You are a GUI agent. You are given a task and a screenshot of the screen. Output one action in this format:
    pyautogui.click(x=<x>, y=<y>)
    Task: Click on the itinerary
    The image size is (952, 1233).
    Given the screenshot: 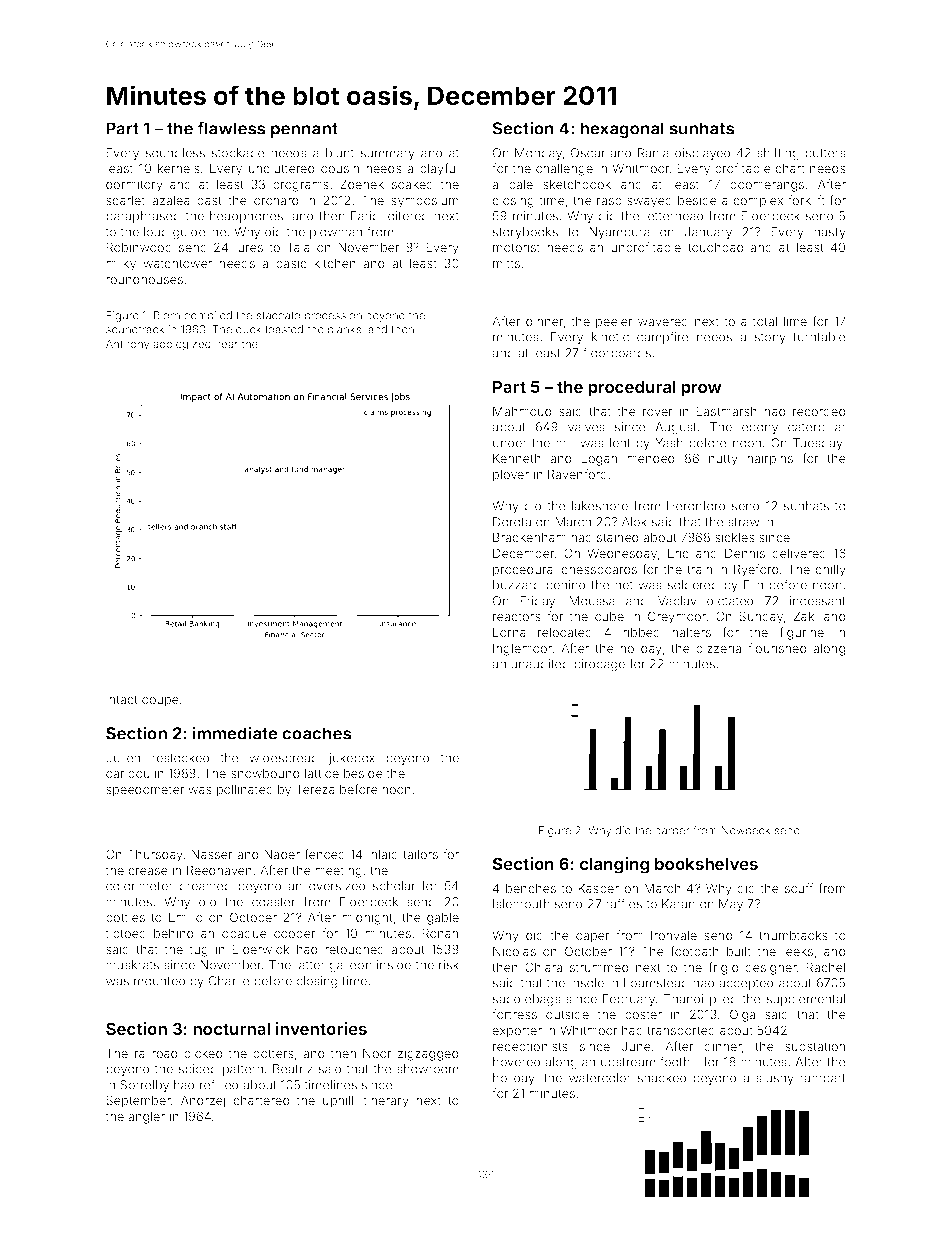 What is the action you would take?
    pyautogui.click(x=385, y=1101)
